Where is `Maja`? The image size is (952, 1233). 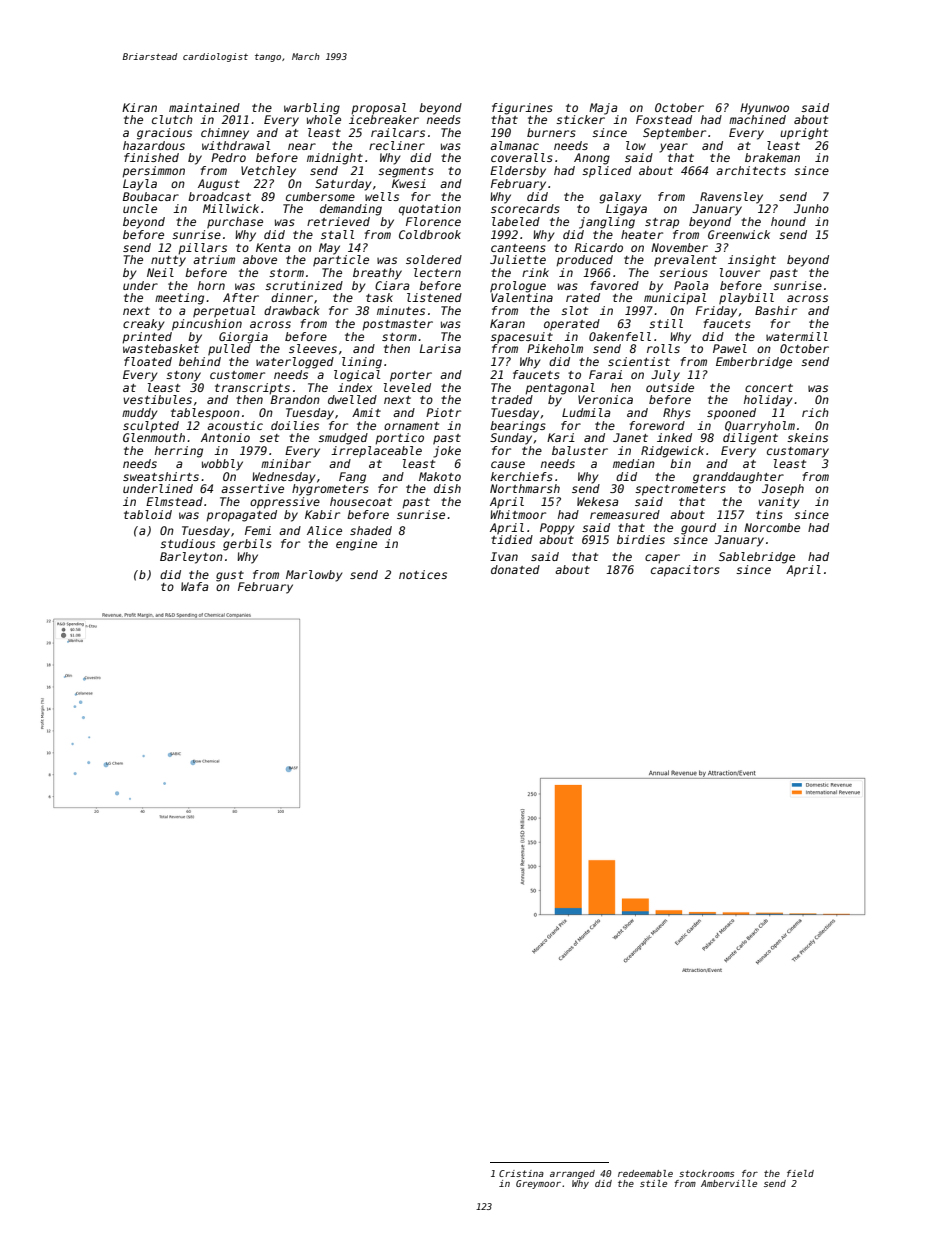
Maja is located at coordinates (603, 109).
